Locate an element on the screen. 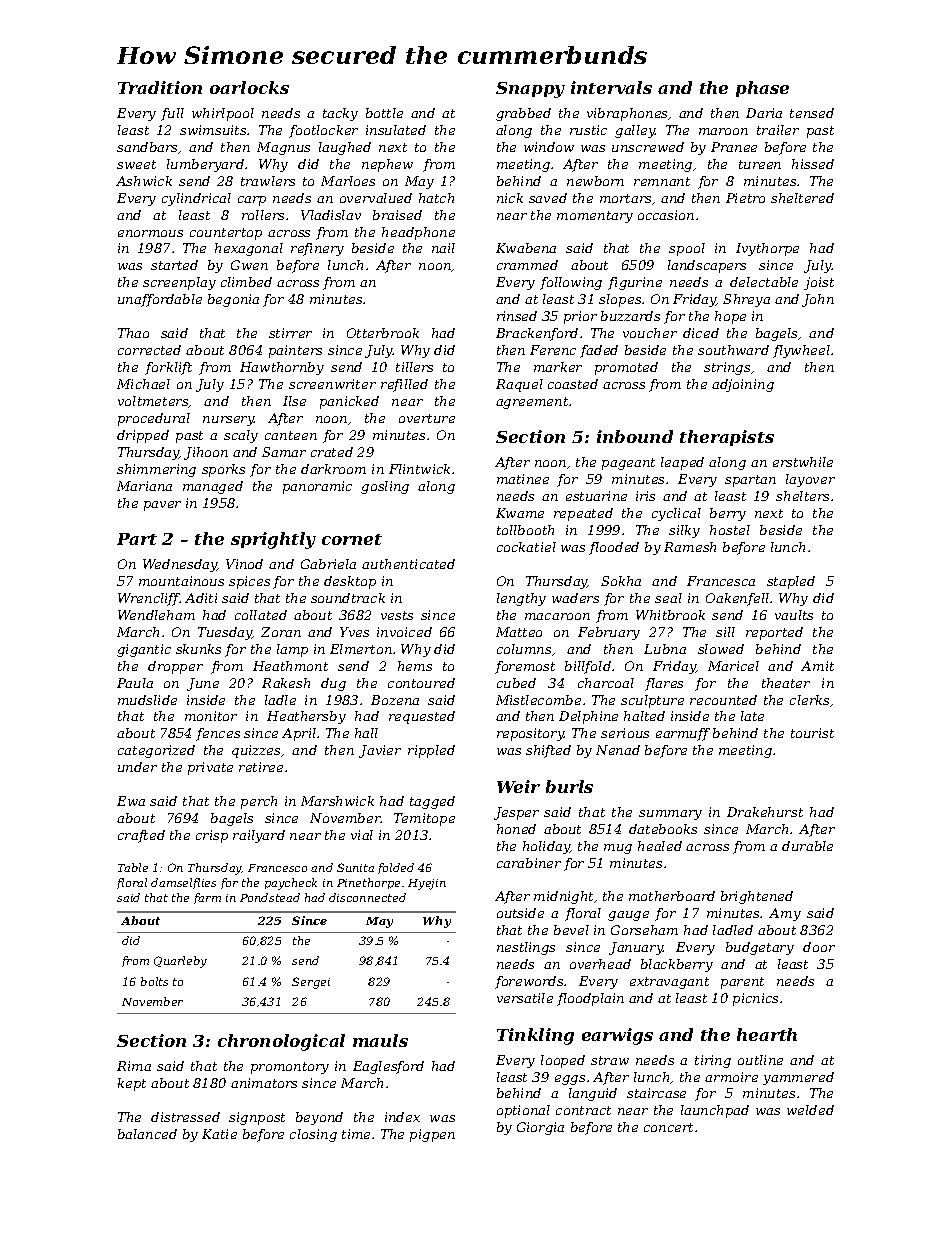 This screenshot has height=1233, width=952. honed is located at coordinates (516, 829).
